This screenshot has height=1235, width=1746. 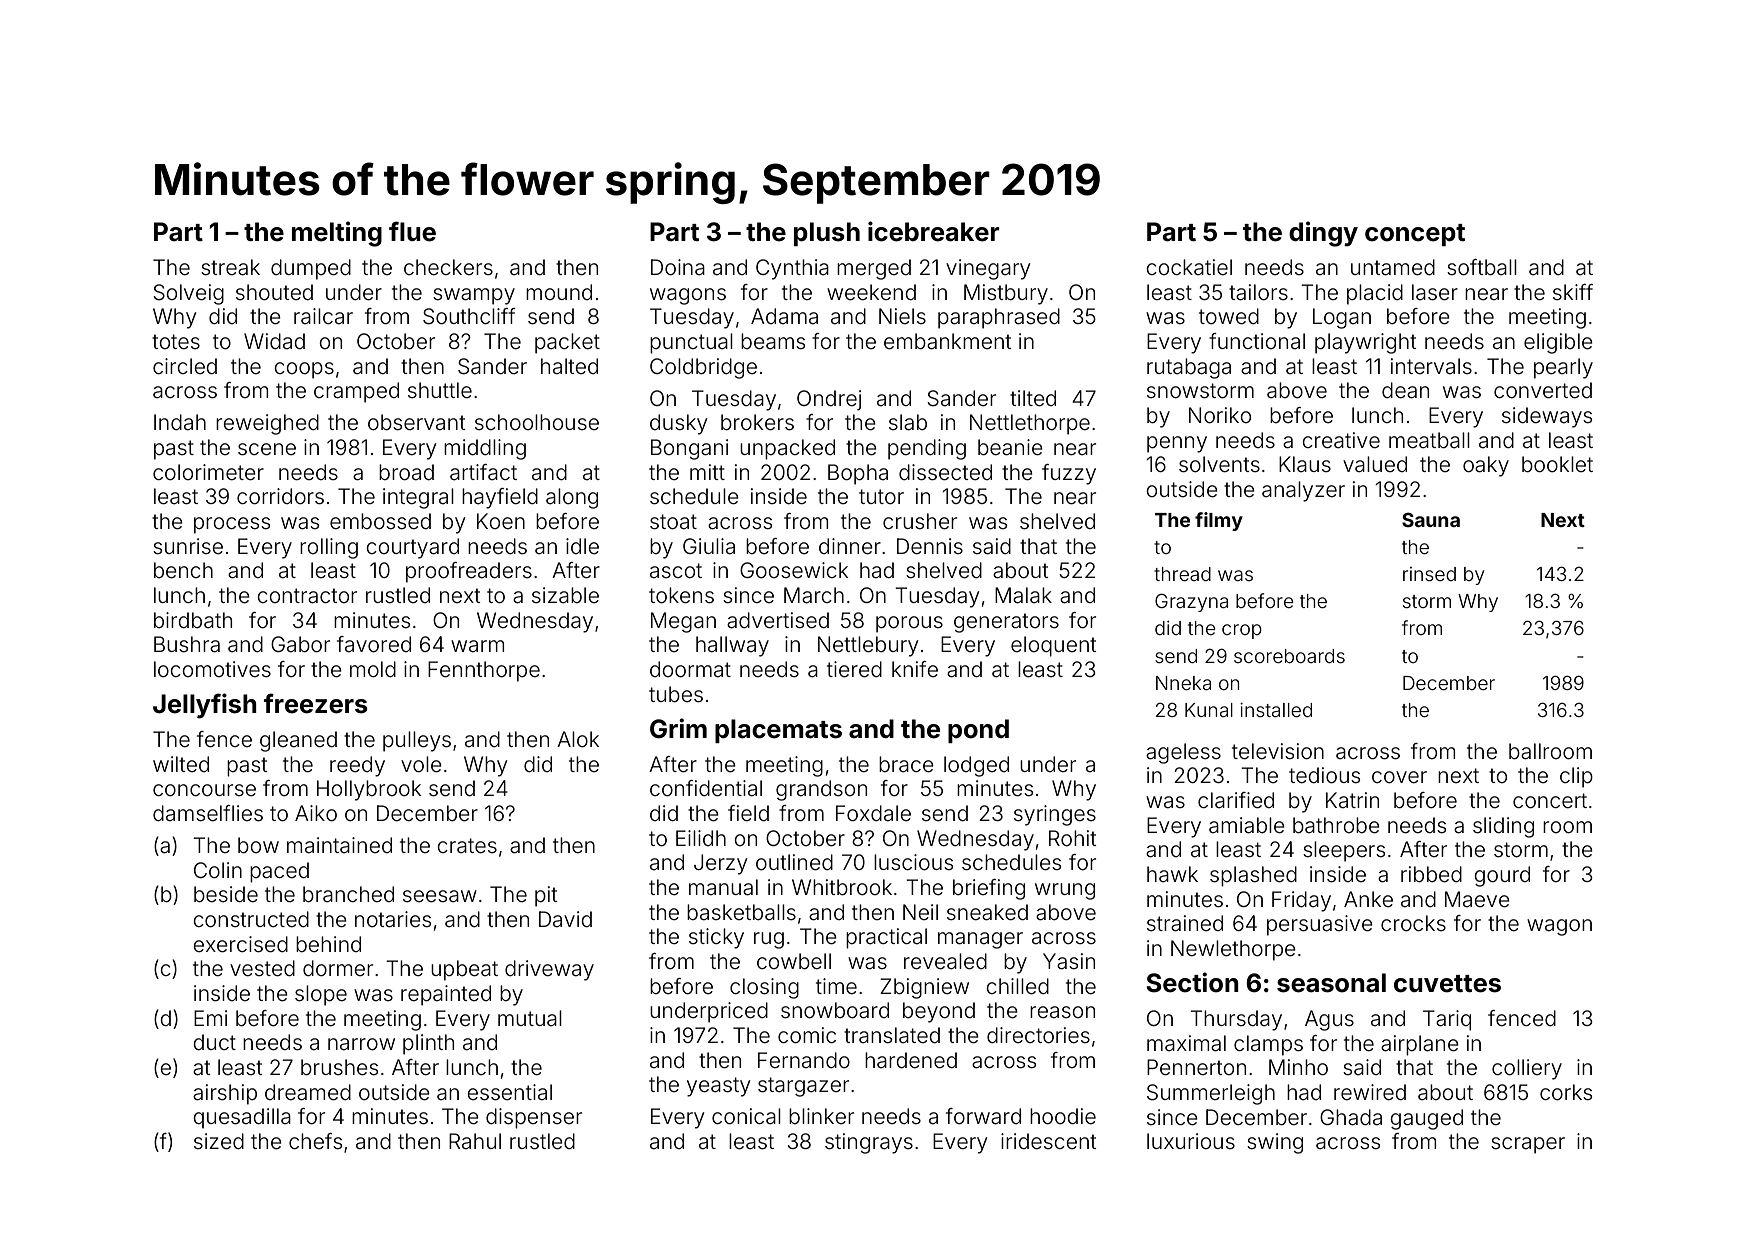 I want to click on Eilidh, so click(x=701, y=838).
